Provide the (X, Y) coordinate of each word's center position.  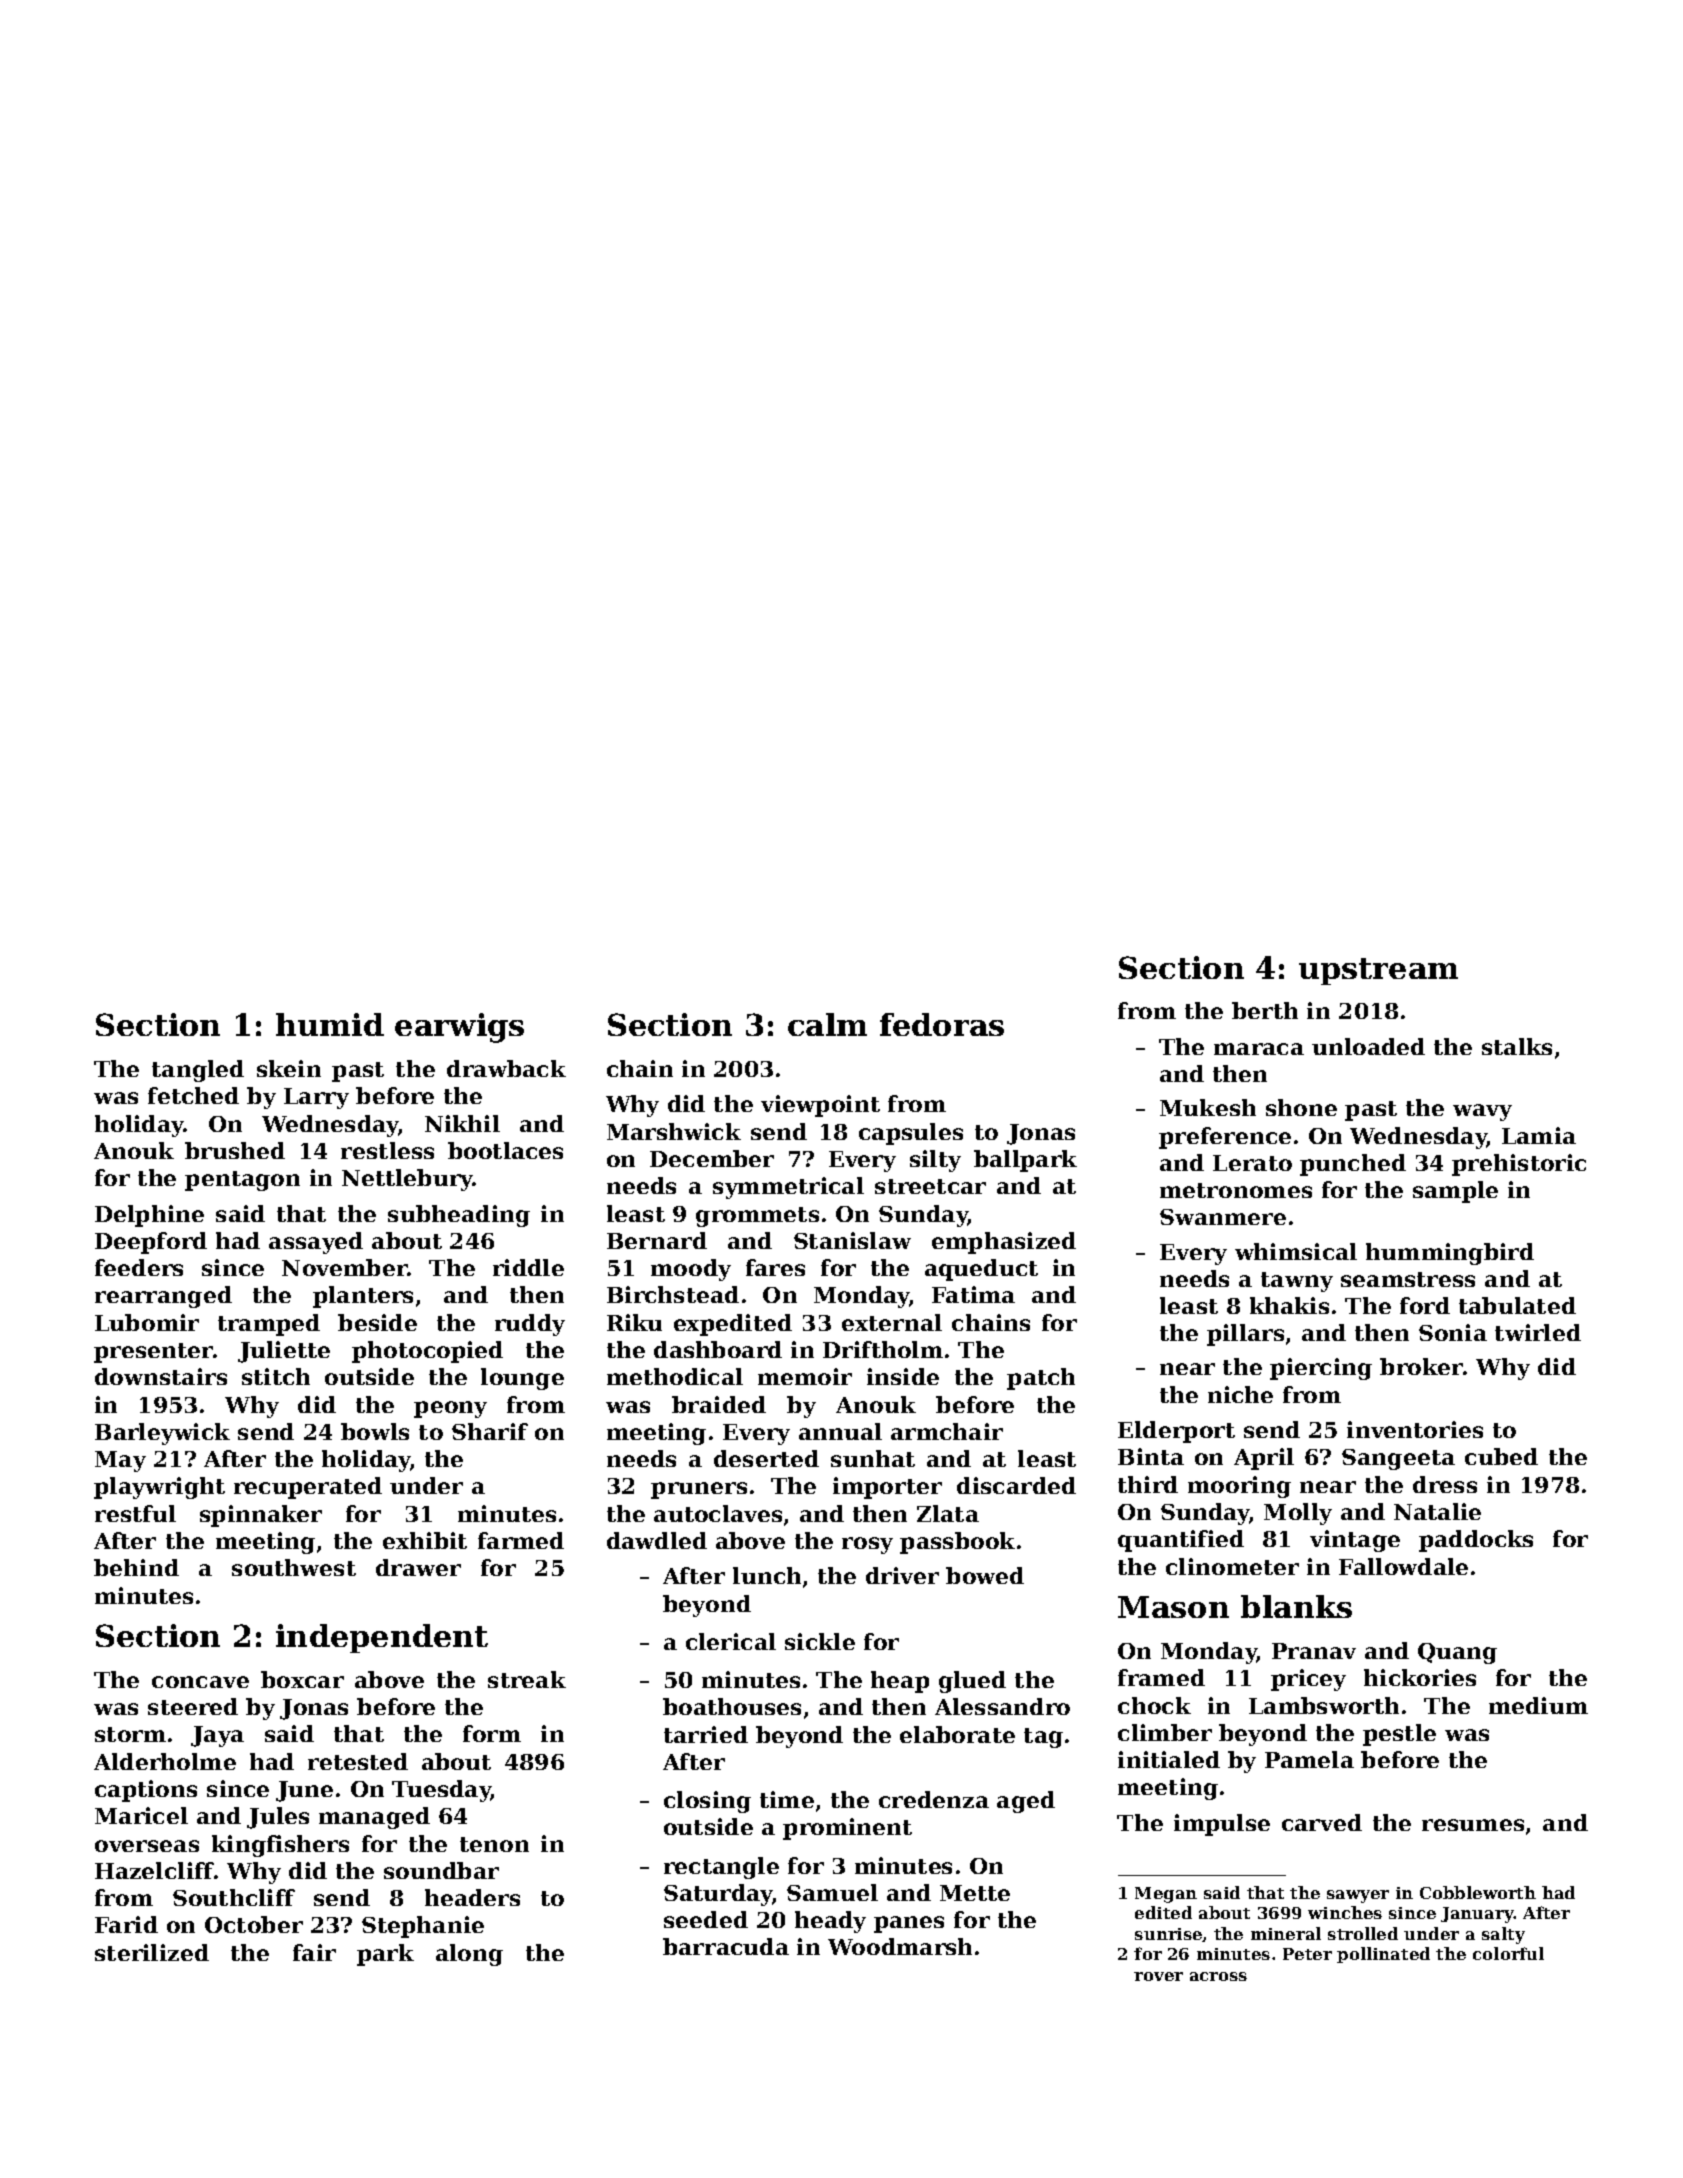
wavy (1482, 1112)
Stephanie (423, 1927)
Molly (1298, 1514)
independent (382, 1638)
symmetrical (788, 1188)
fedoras (942, 1024)
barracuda (726, 1946)
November (345, 1267)
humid (330, 1024)
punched (1353, 1165)
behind (136, 1567)
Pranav (1314, 1651)
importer (887, 1488)
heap (900, 1682)
